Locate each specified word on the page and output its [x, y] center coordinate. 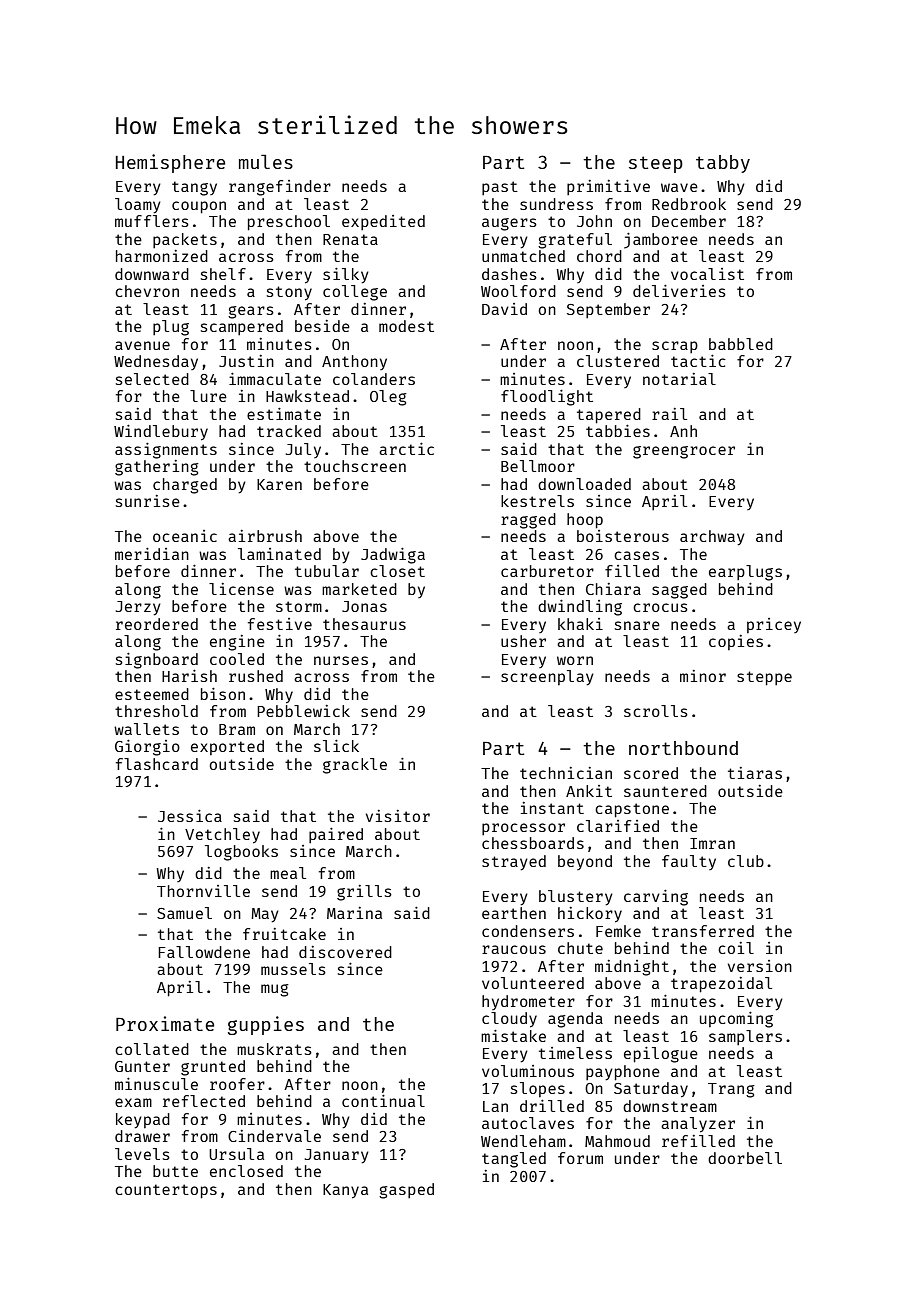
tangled [514, 1160]
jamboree [661, 241]
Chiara [613, 589]
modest [406, 326]
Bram [237, 729]
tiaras [755, 773]
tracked [289, 431]
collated [152, 1049]
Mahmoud [617, 1141]
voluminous [528, 1071]
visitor [398, 816]
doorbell [745, 1158]
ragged [528, 521]
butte [175, 1171]
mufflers [152, 221]
